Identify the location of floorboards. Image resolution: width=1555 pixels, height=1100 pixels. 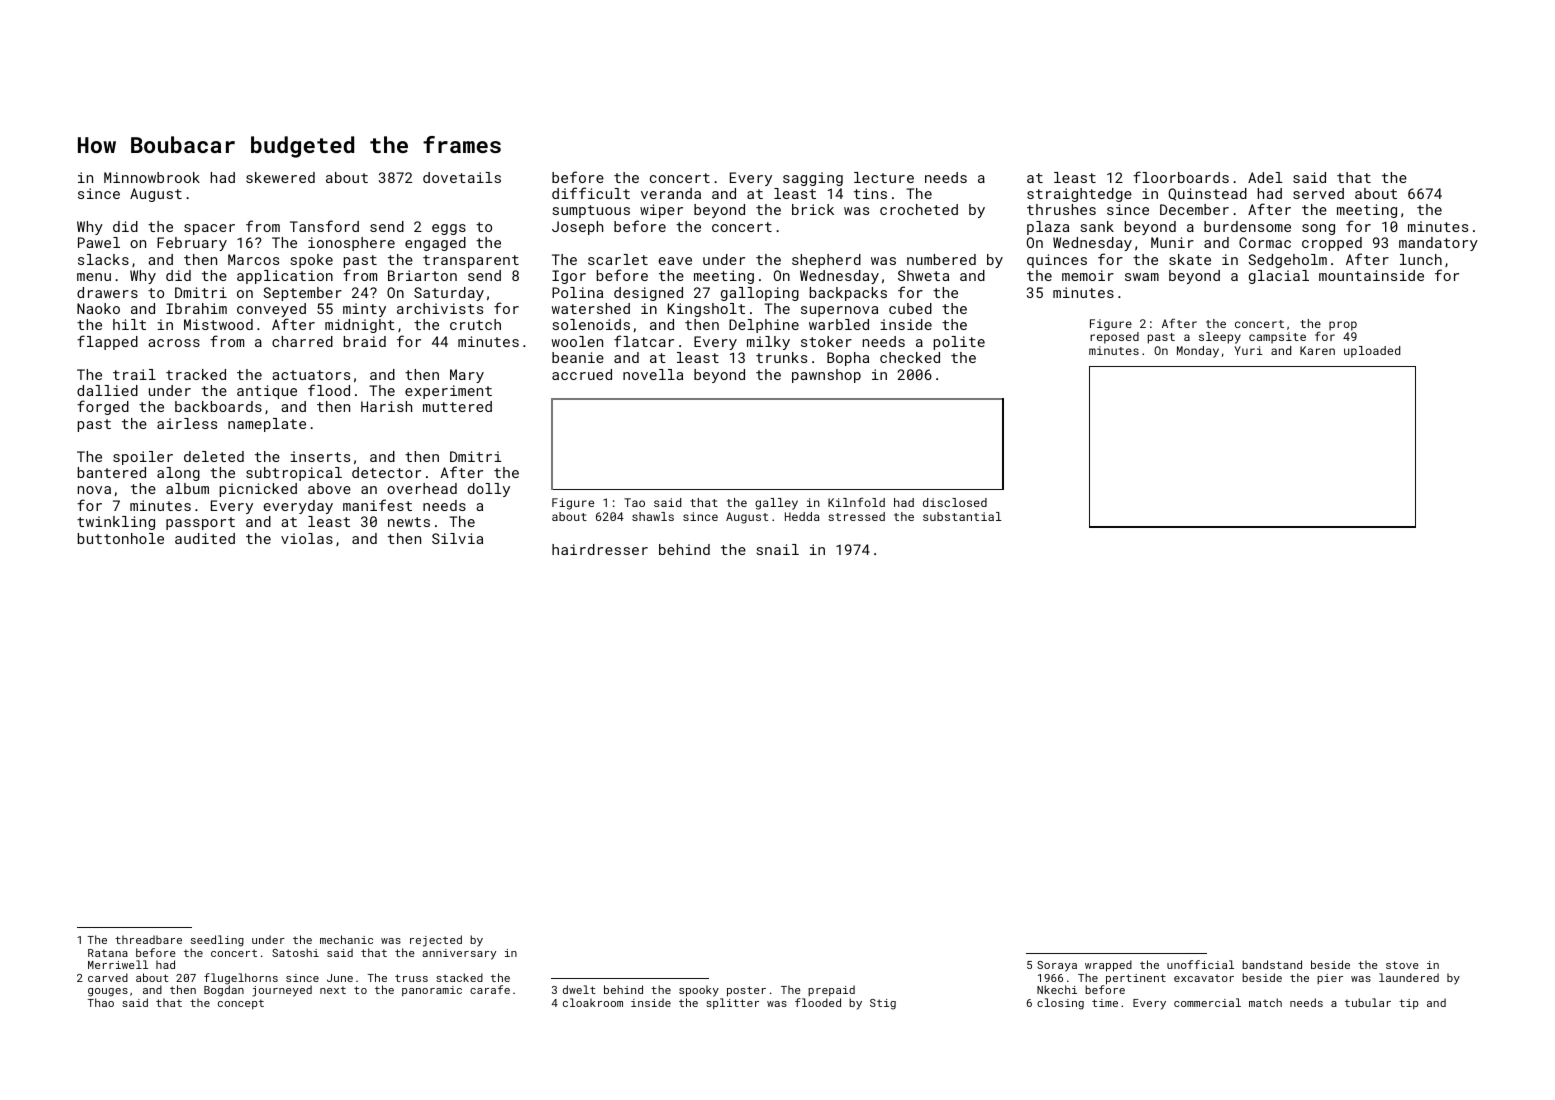
(1181, 177).
